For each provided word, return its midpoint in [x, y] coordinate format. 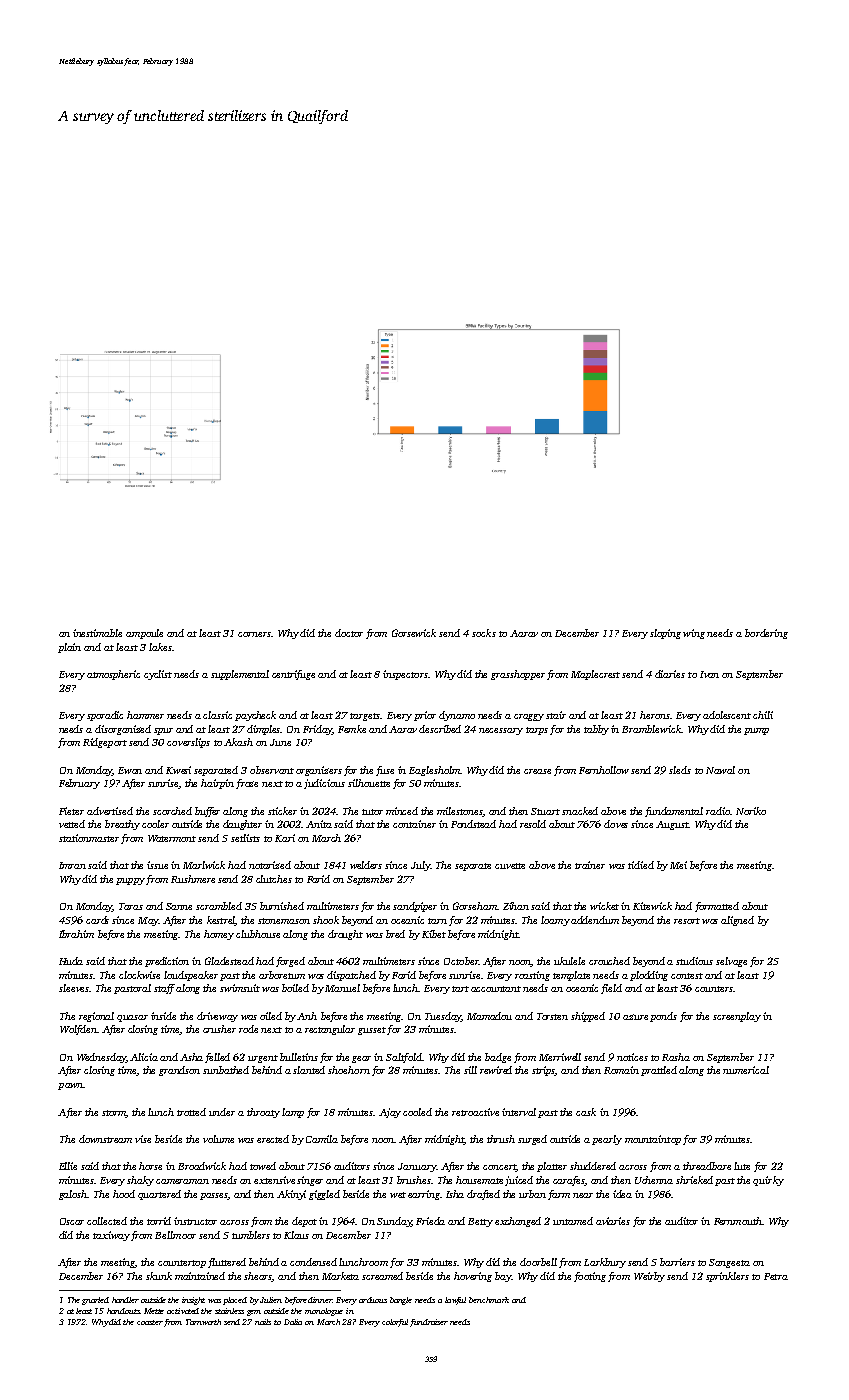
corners [254, 634]
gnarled [95, 1301]
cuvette [510, 866]
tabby [596, 730]
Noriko [751, 811]
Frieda [430, 1221]
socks [484, 633]
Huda [71, 961]
